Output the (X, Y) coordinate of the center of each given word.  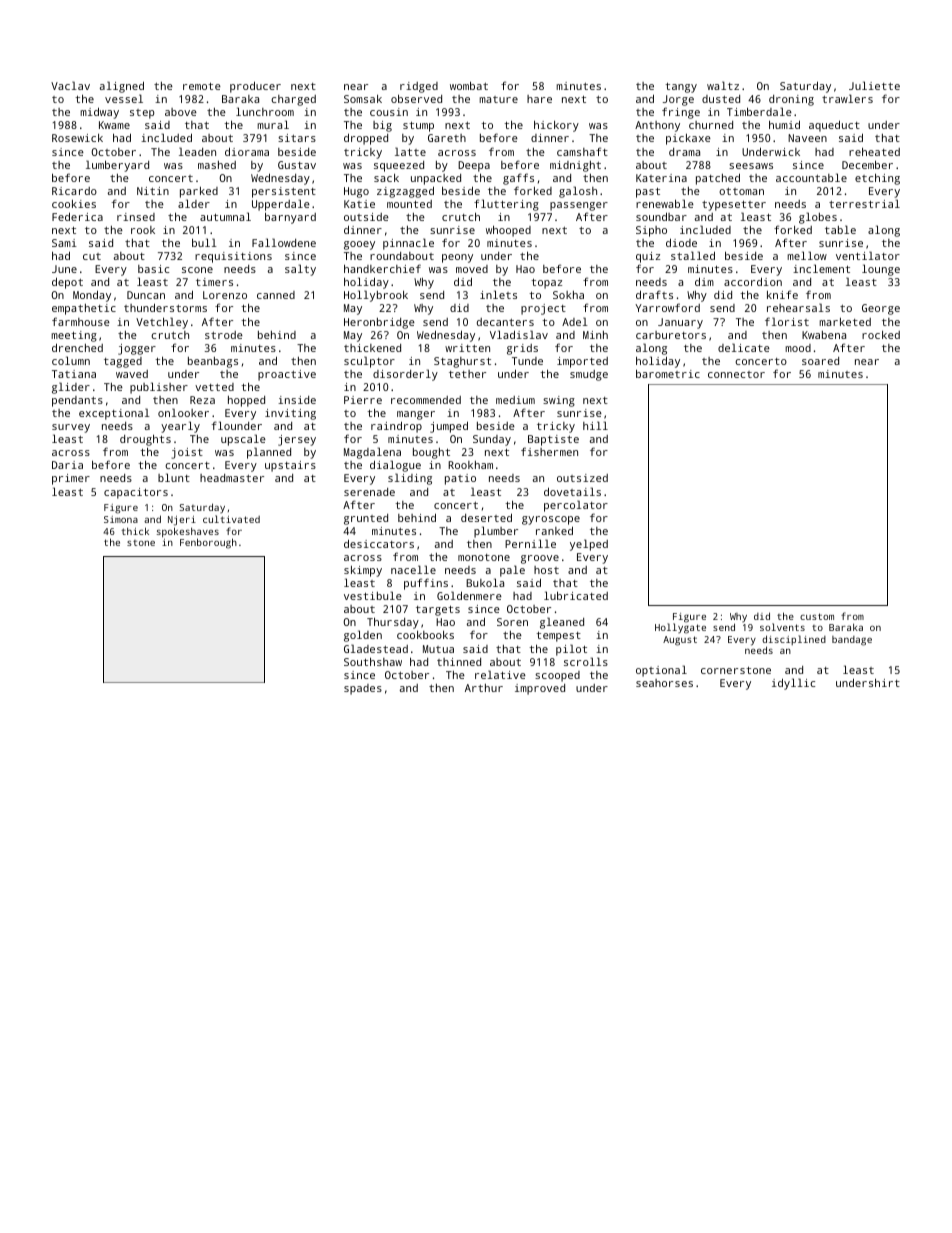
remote (202, 86)
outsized (582, 478)
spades (363, 689)
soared (820, 361)
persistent (284, 192)
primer (71, 479)
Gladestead (376, 648)
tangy (681, 88)
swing (559, 401)
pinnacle (408, 244)
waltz (723, 85)
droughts (145, 440)
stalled (693, 255)
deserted (486, 517)
